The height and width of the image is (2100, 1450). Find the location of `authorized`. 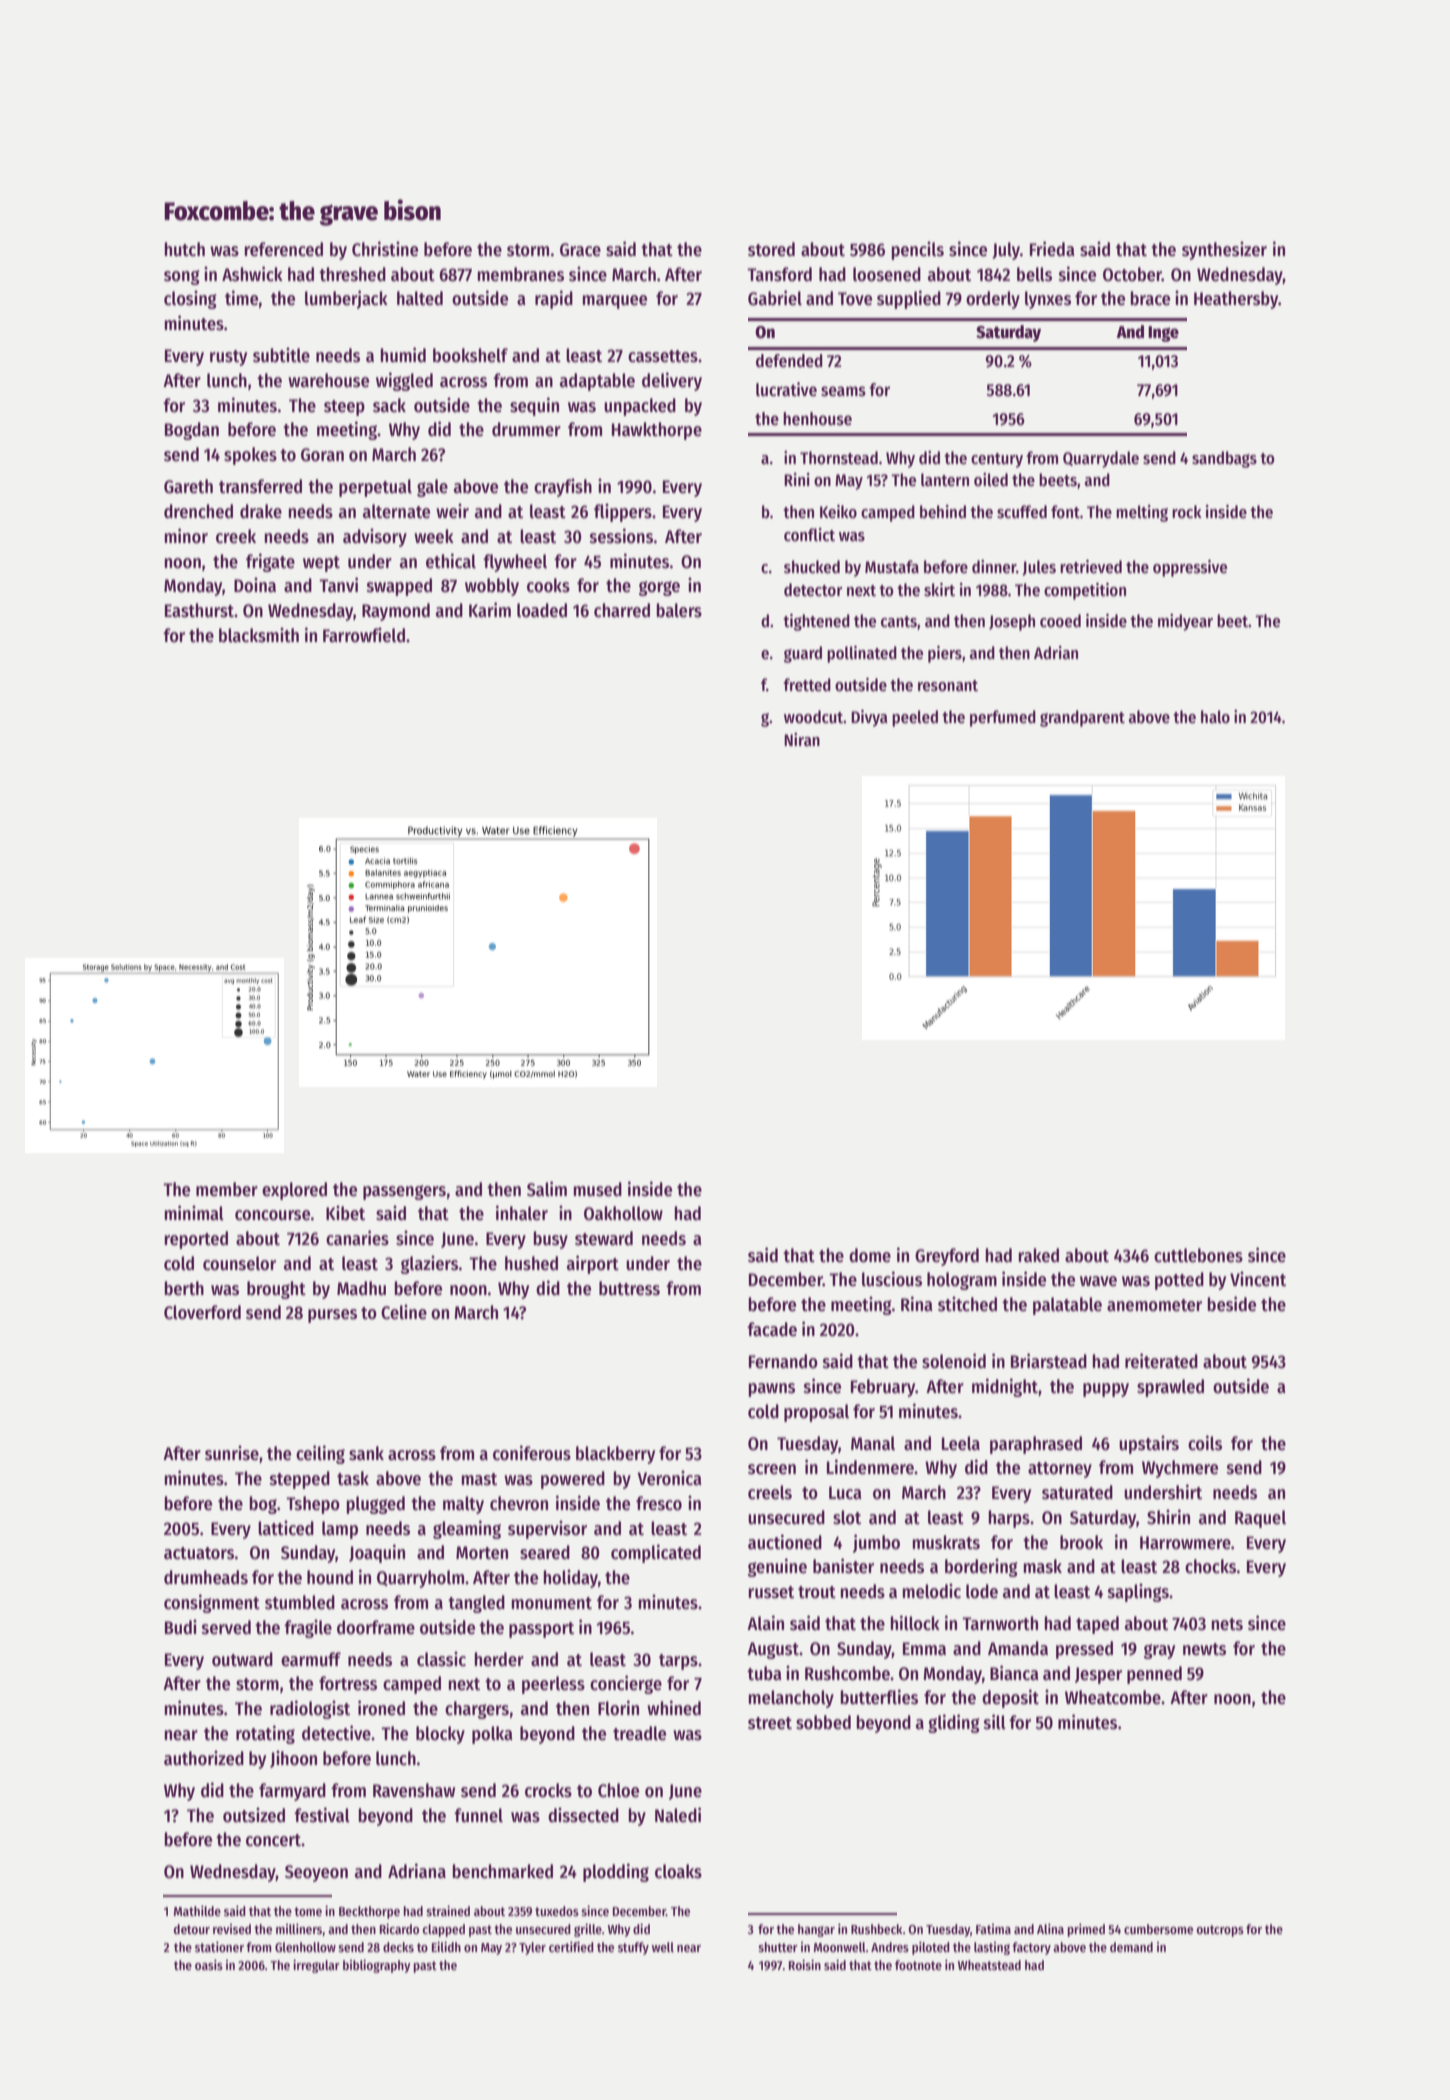

authorized is located at coordinates (204, 1758).
